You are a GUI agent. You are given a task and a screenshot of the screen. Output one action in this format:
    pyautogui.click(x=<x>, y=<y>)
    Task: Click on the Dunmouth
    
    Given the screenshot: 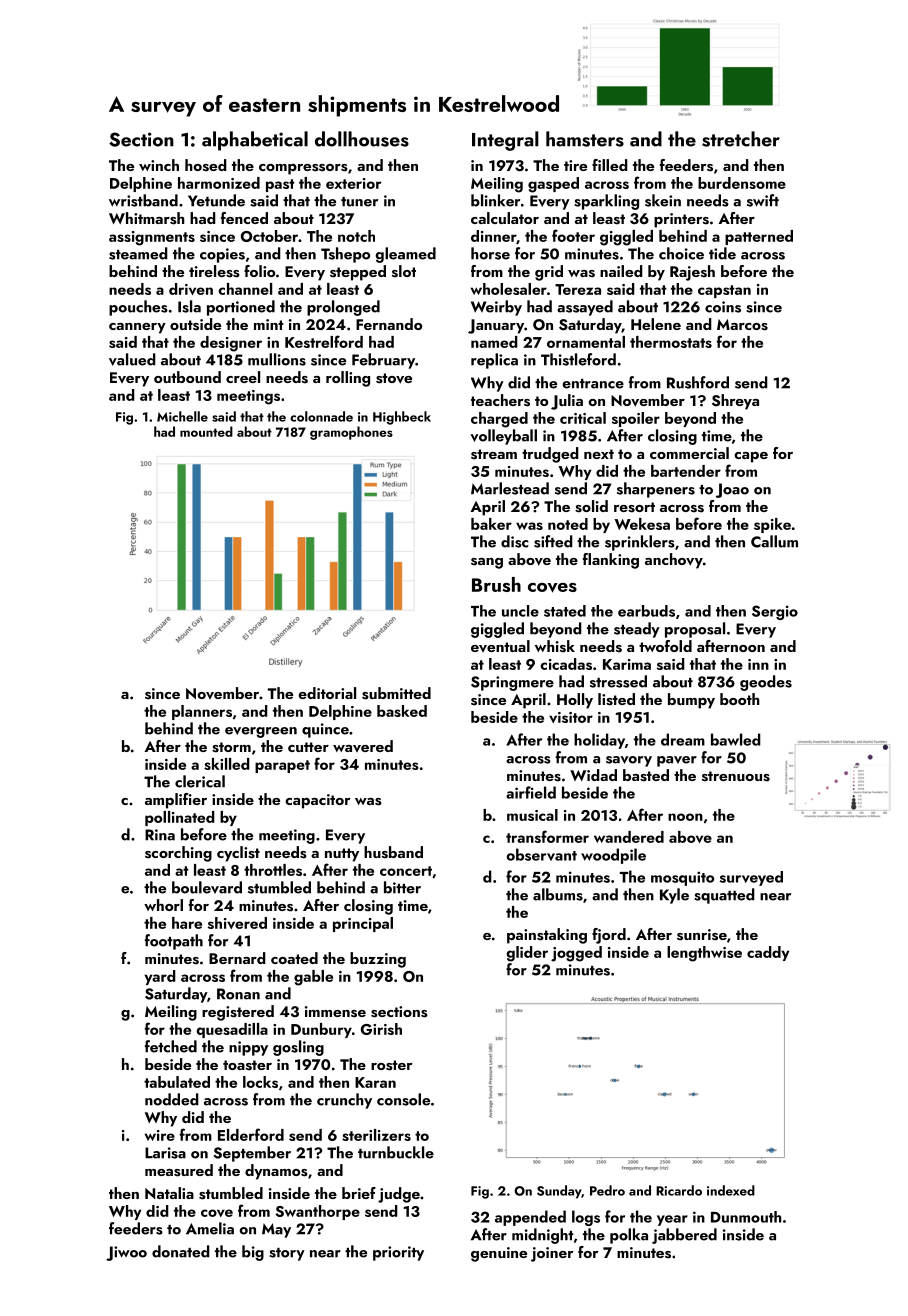 What is the action you would take?
    pyautogui.click(x=746, y=1217)
